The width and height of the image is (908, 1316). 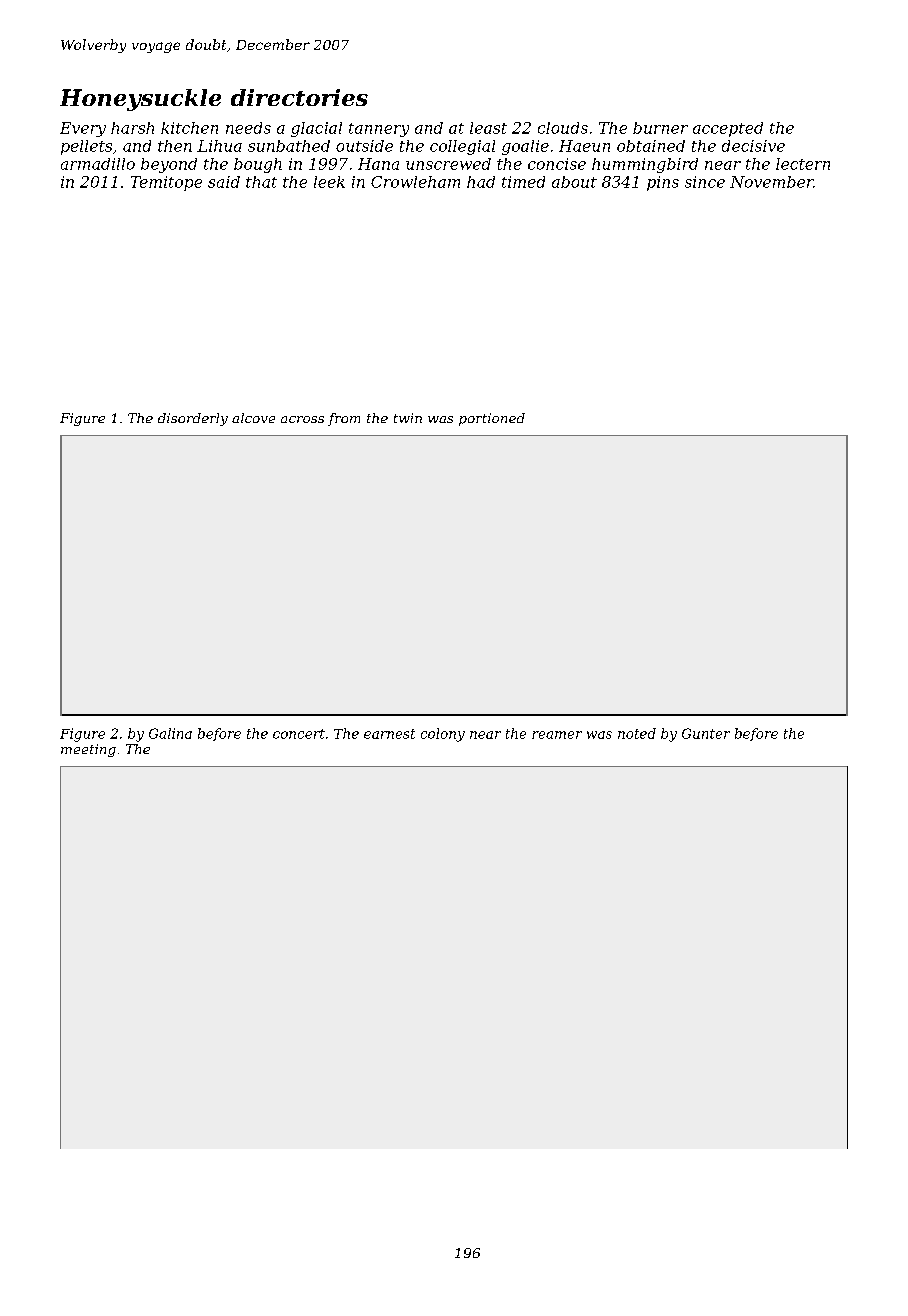 What do you see at coordinates (170, 733) in the image?
I see `Galina` at bounding box center [170, 733].
